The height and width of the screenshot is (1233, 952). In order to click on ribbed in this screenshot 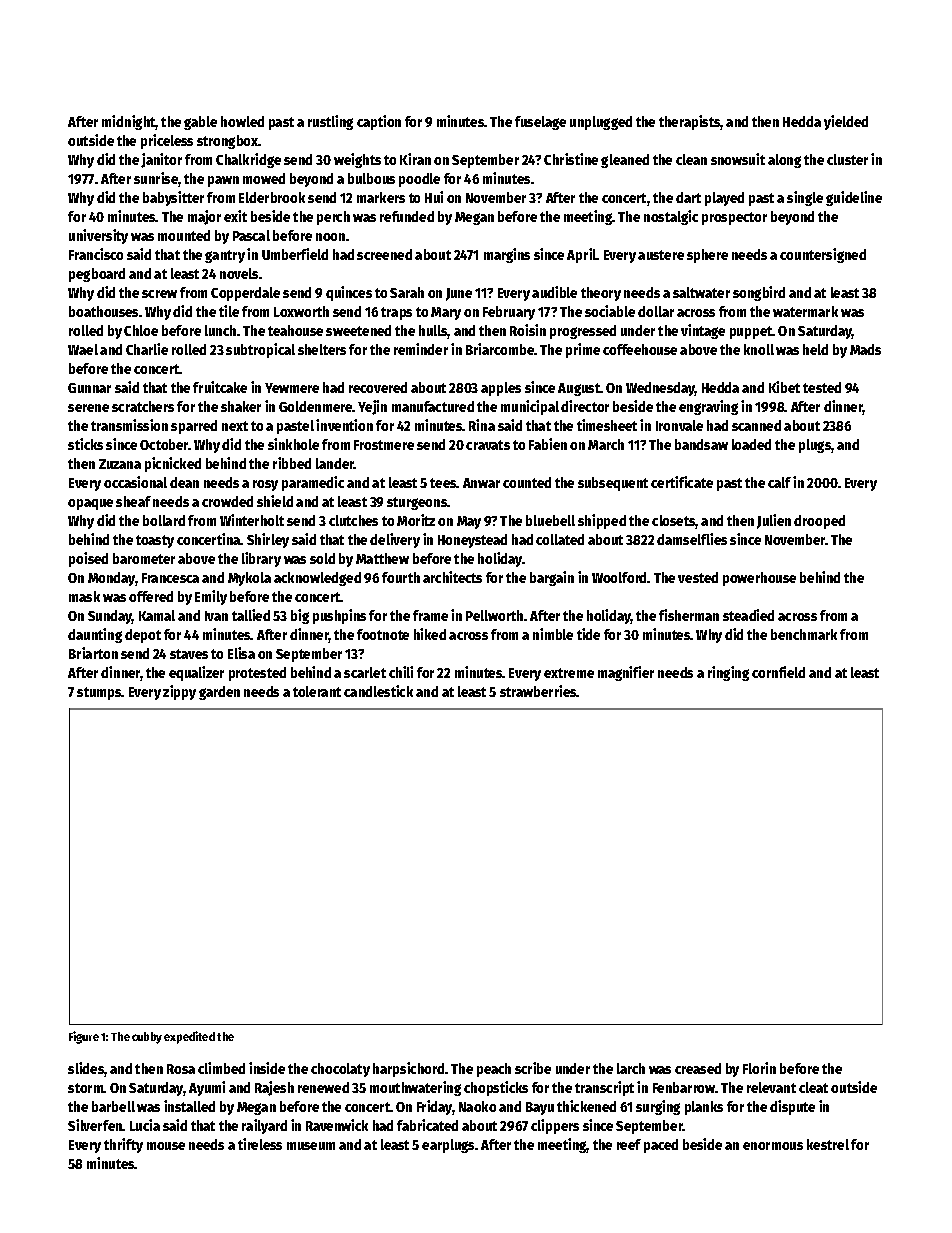, I will do `click(292, 463)`.
